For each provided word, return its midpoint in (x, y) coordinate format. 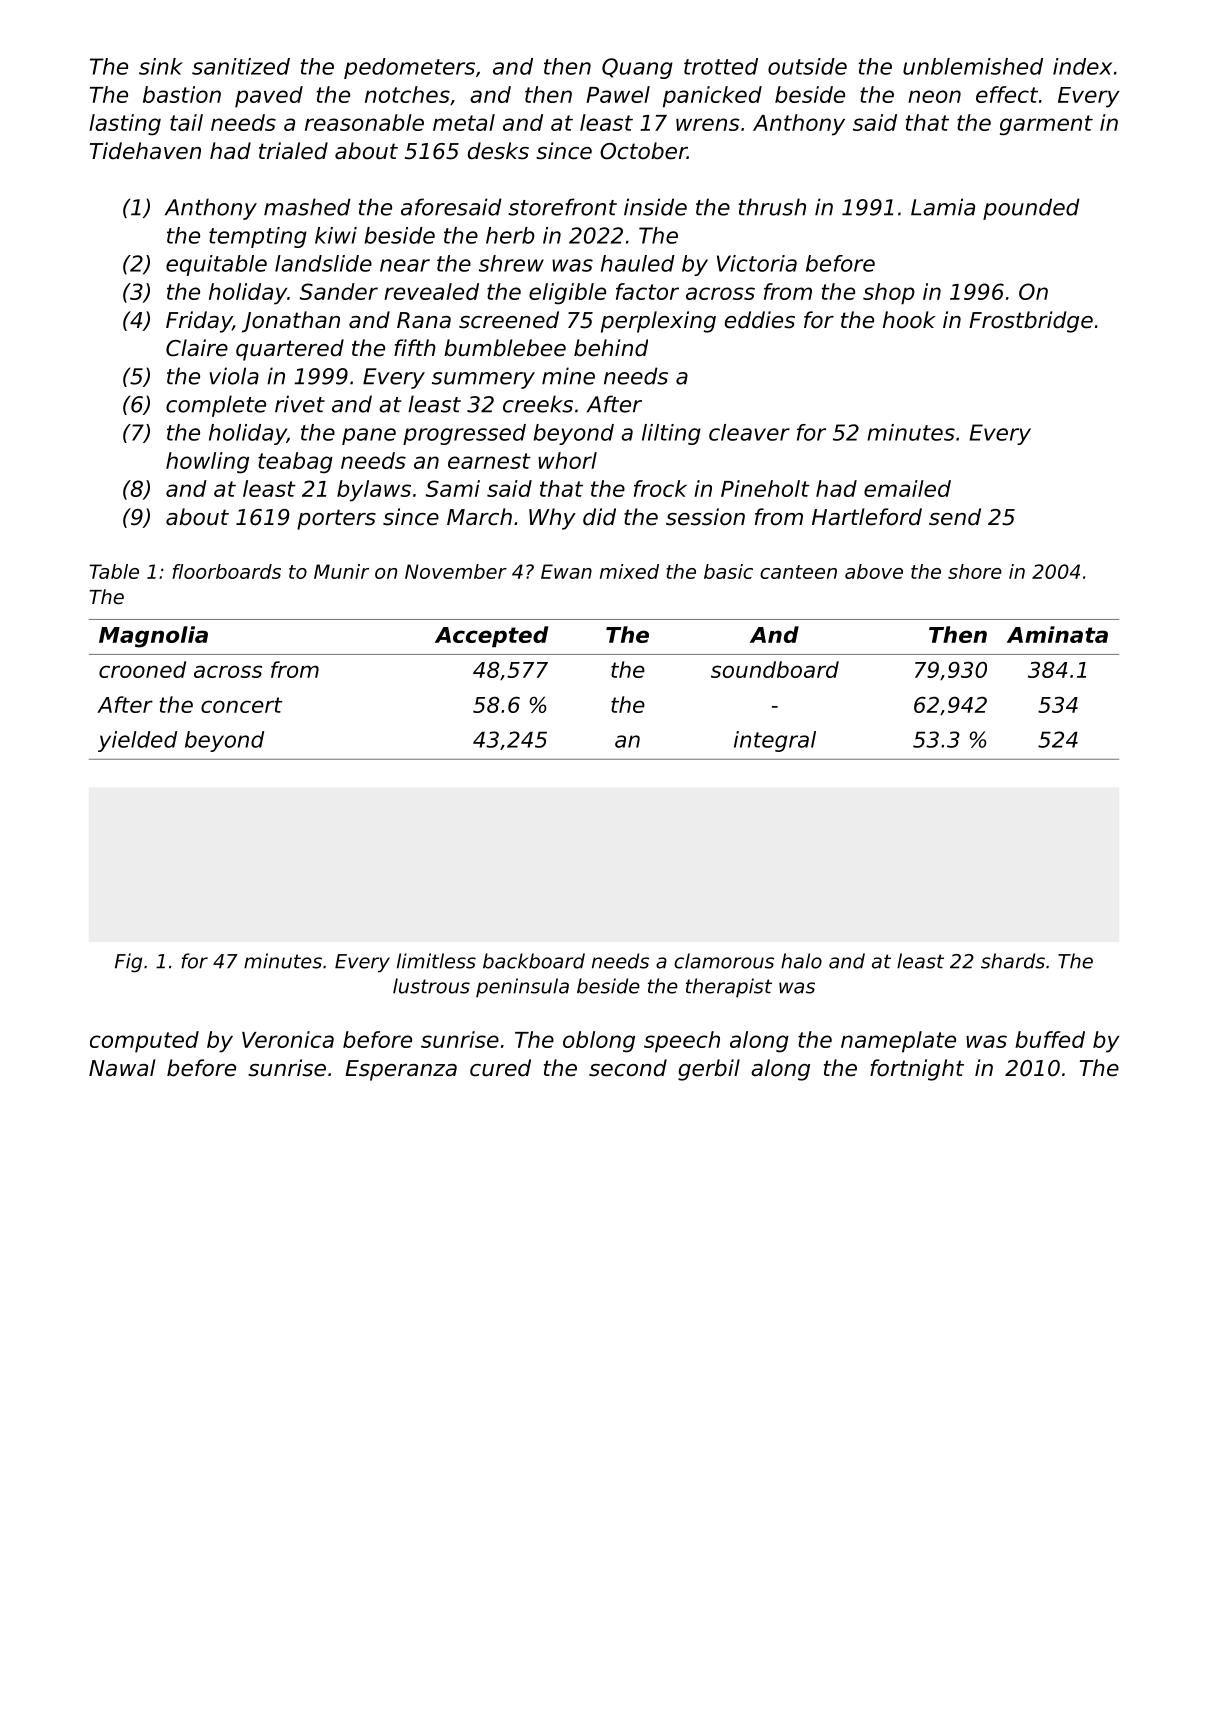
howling (207, 463)
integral (775, 741)
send (955, 517)
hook (909, 320)
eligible (567, 294)
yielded (137, 741)
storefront (562, 207)
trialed (293, 151)
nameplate (898, 1042)
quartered (290, 350)
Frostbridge (1031, 322)
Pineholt (765, 488)
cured (500, 1068)
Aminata (1057, 634)
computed (144, 1042)
